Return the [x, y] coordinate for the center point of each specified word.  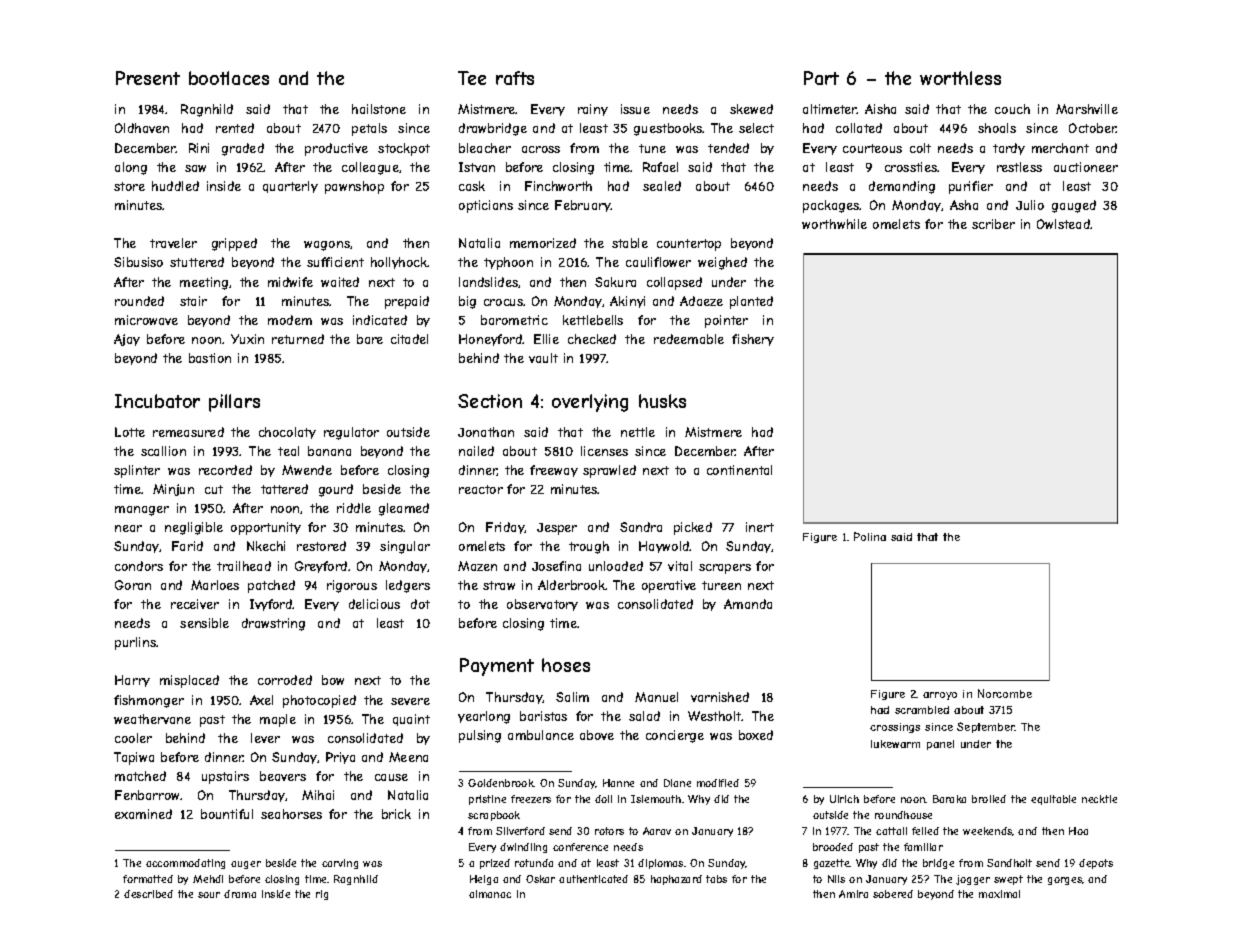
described [148, 894]
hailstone [379, 109]
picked [693, 528]
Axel [261, 700]
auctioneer [1086, 167]
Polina [870, 536]
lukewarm [895, 744]
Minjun [173, 490]
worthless [960, 78]
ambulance [541, 735]
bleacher [485, 148]
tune [652, 148]
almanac [490, 894]
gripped [234, 244]
